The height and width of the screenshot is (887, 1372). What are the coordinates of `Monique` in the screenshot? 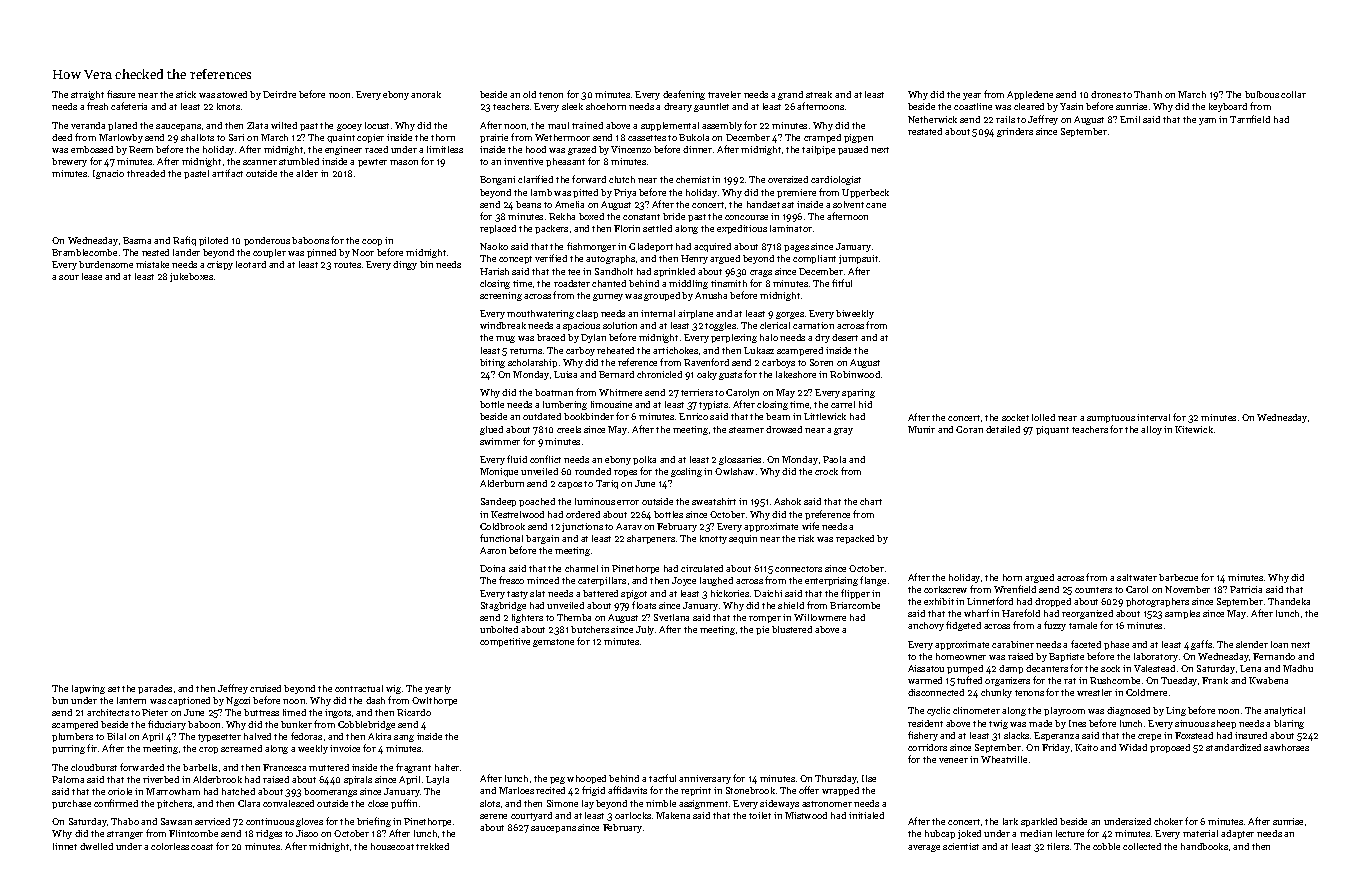 It's located at (499, 472).
